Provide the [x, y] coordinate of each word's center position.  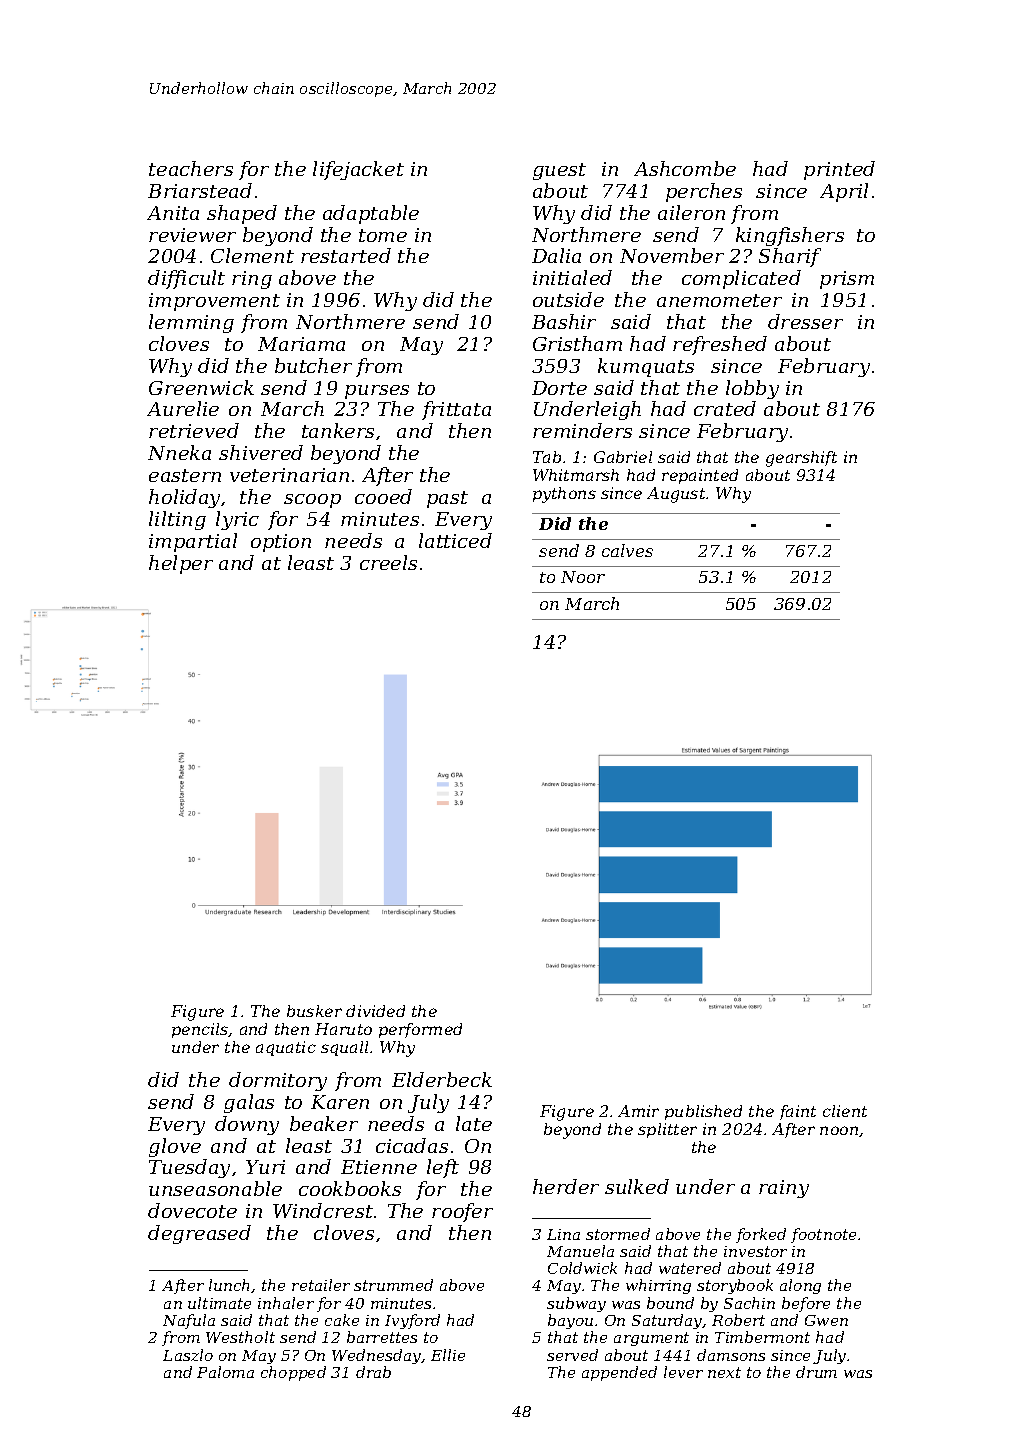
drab [373, 1372]
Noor [583, 577]
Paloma [225, 1372]
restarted [346, 255]
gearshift [801, 459]
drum [816, 1372]
